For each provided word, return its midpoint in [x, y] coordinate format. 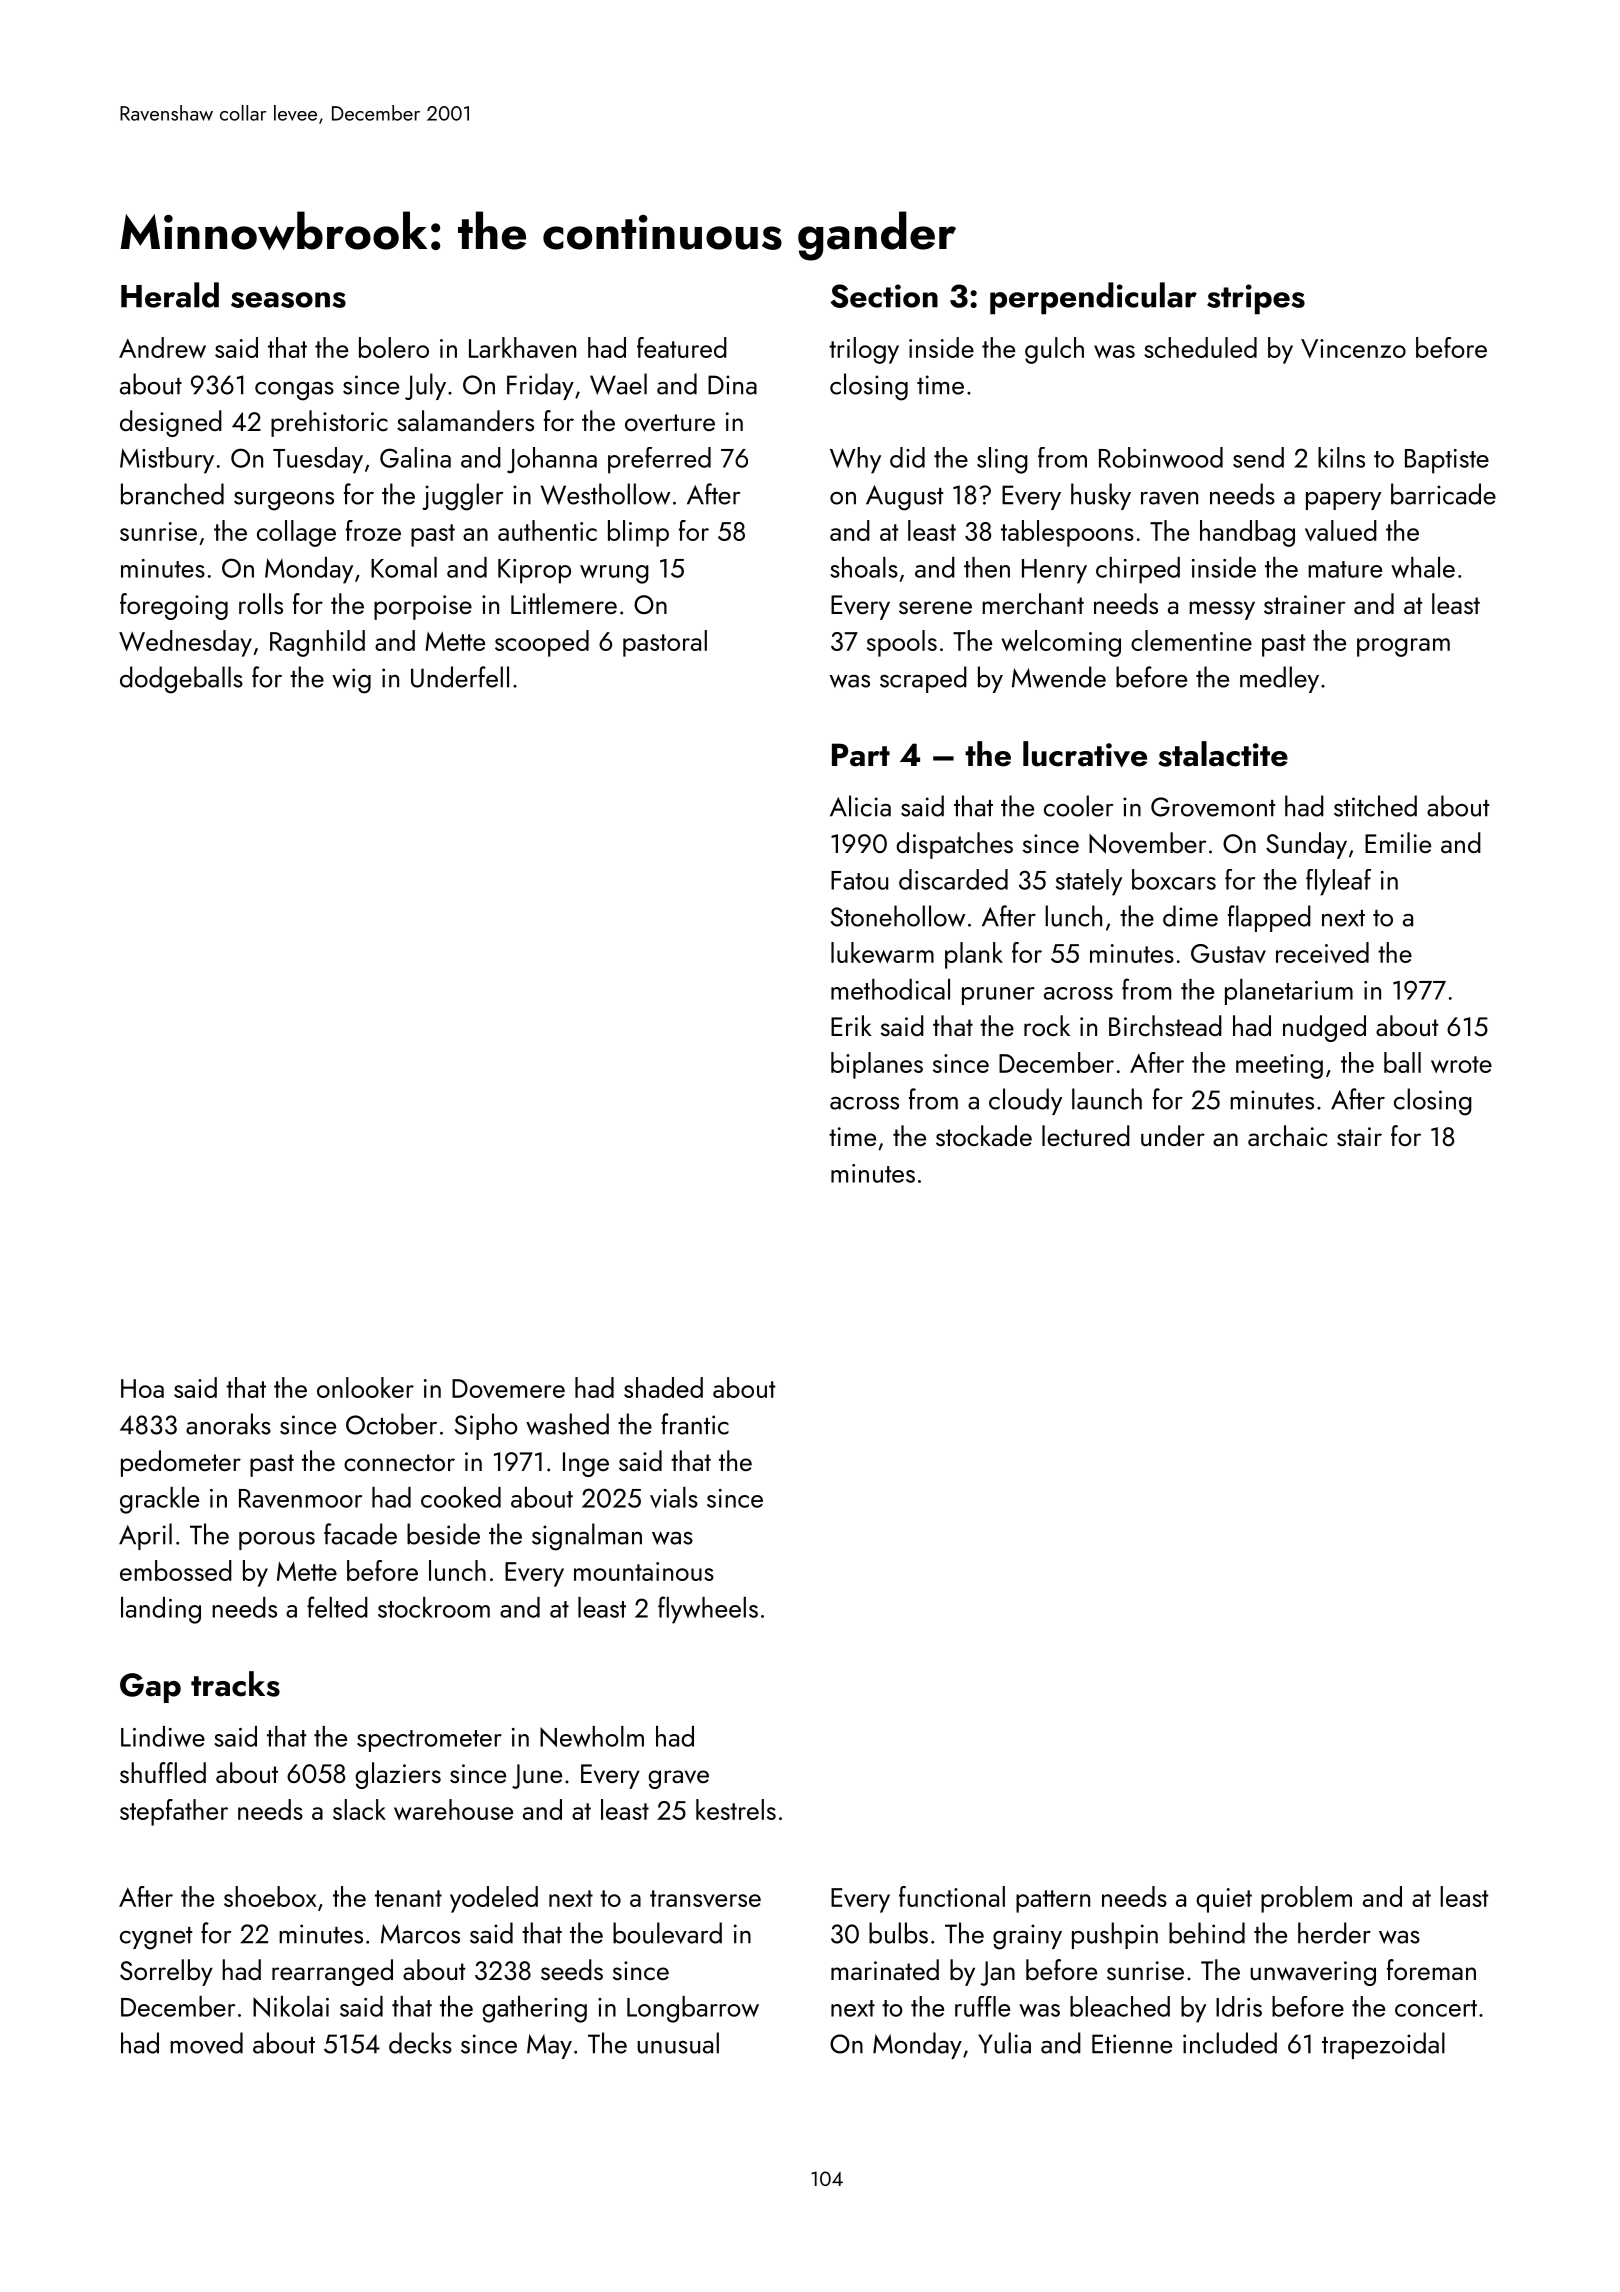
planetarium [1289, 992]
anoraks [228, 1424]
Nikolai [291, 2006]
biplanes [877, 1065]
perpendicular [1093, 298]
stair [1359, 1136]
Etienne [1132, 2044]
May [549, 2046]
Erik [851, 1025]
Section [884, 296]
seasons [288, 300]
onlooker [365, 1387]
